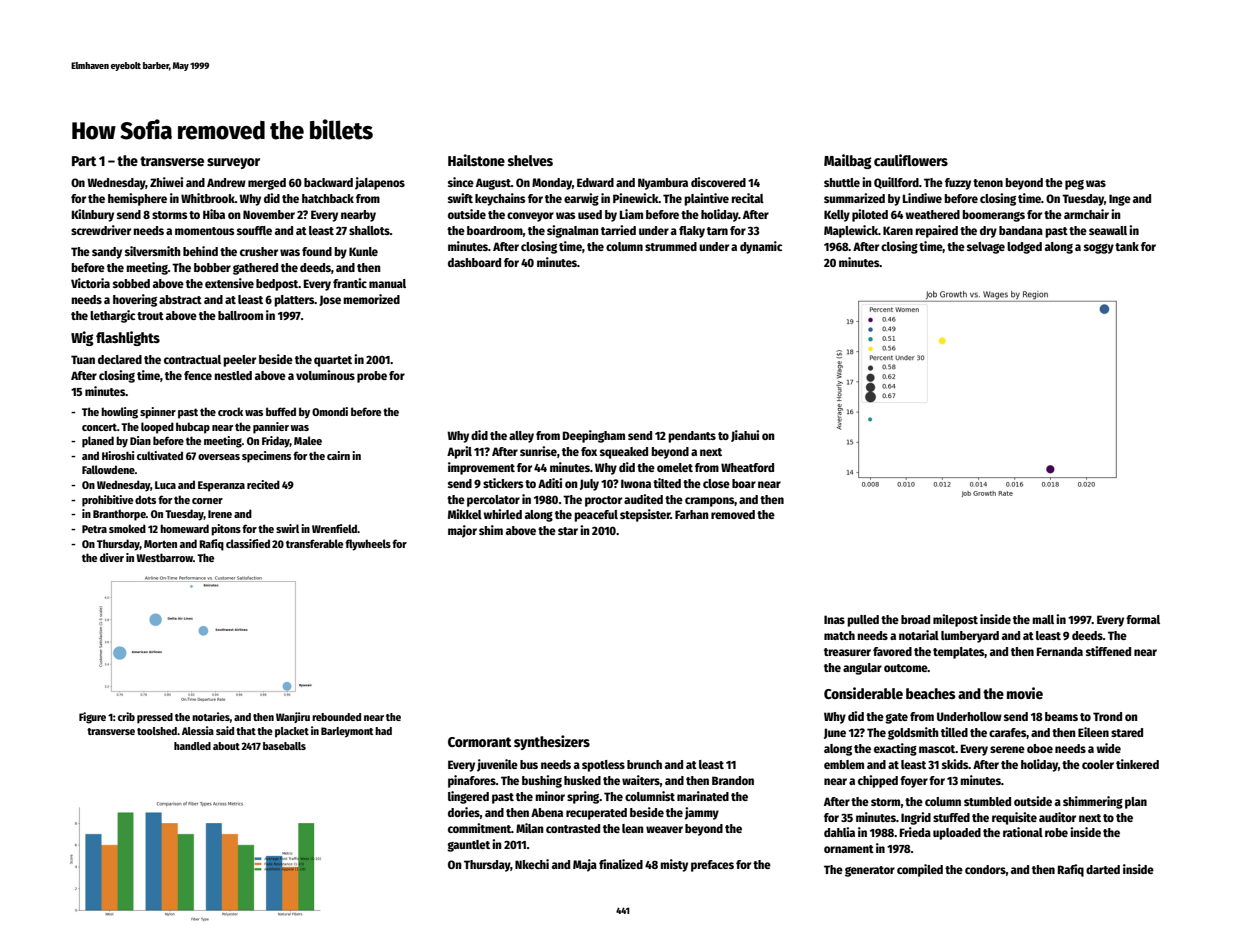  What do you see at coordinates (233, 163) in the page?
I see `surveyor` at bounding box center [233, 163].
